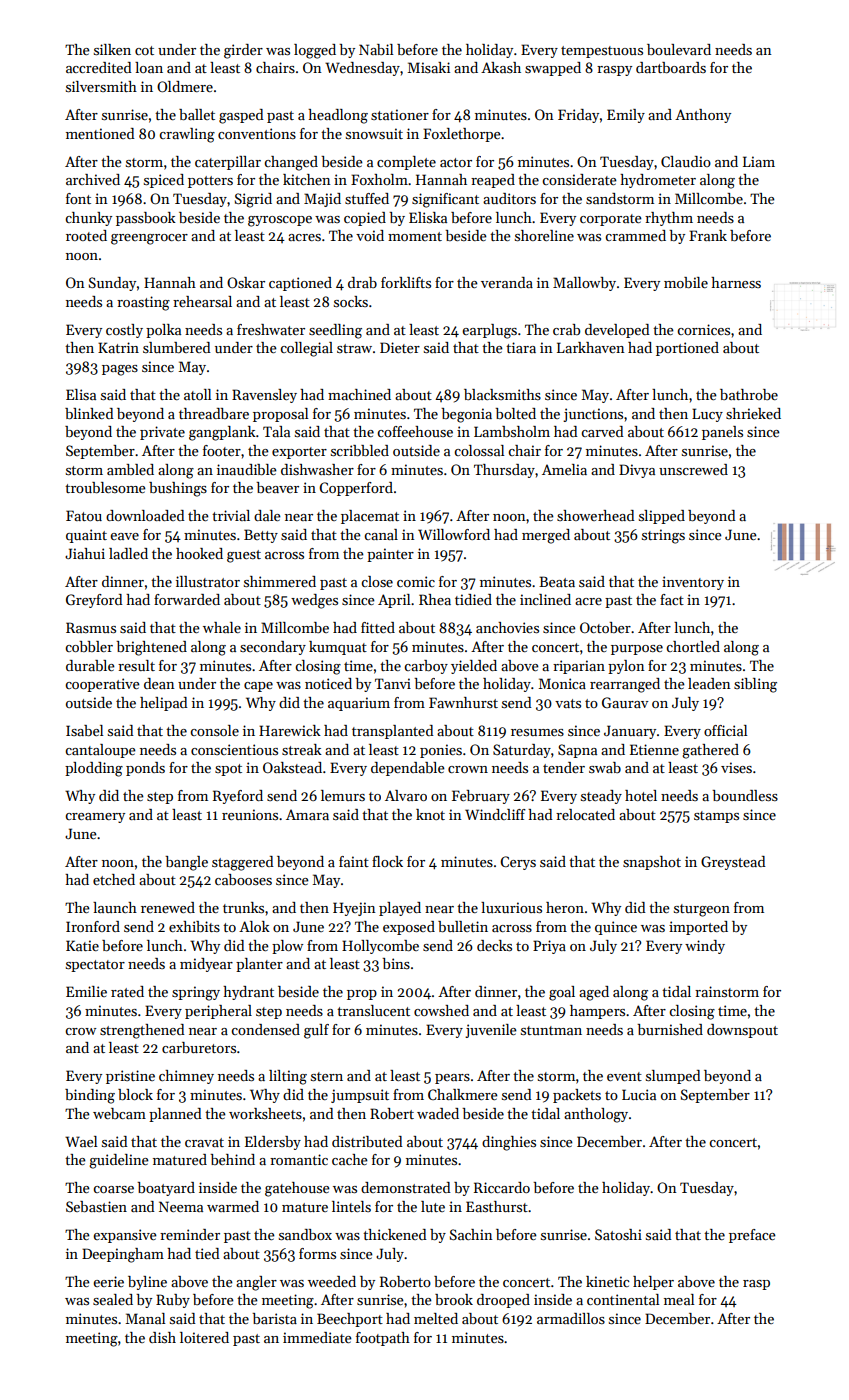  What do you see at coordinates (602, 52) in the document?
I see `tempestuous` at bounding box center [602, 52].
